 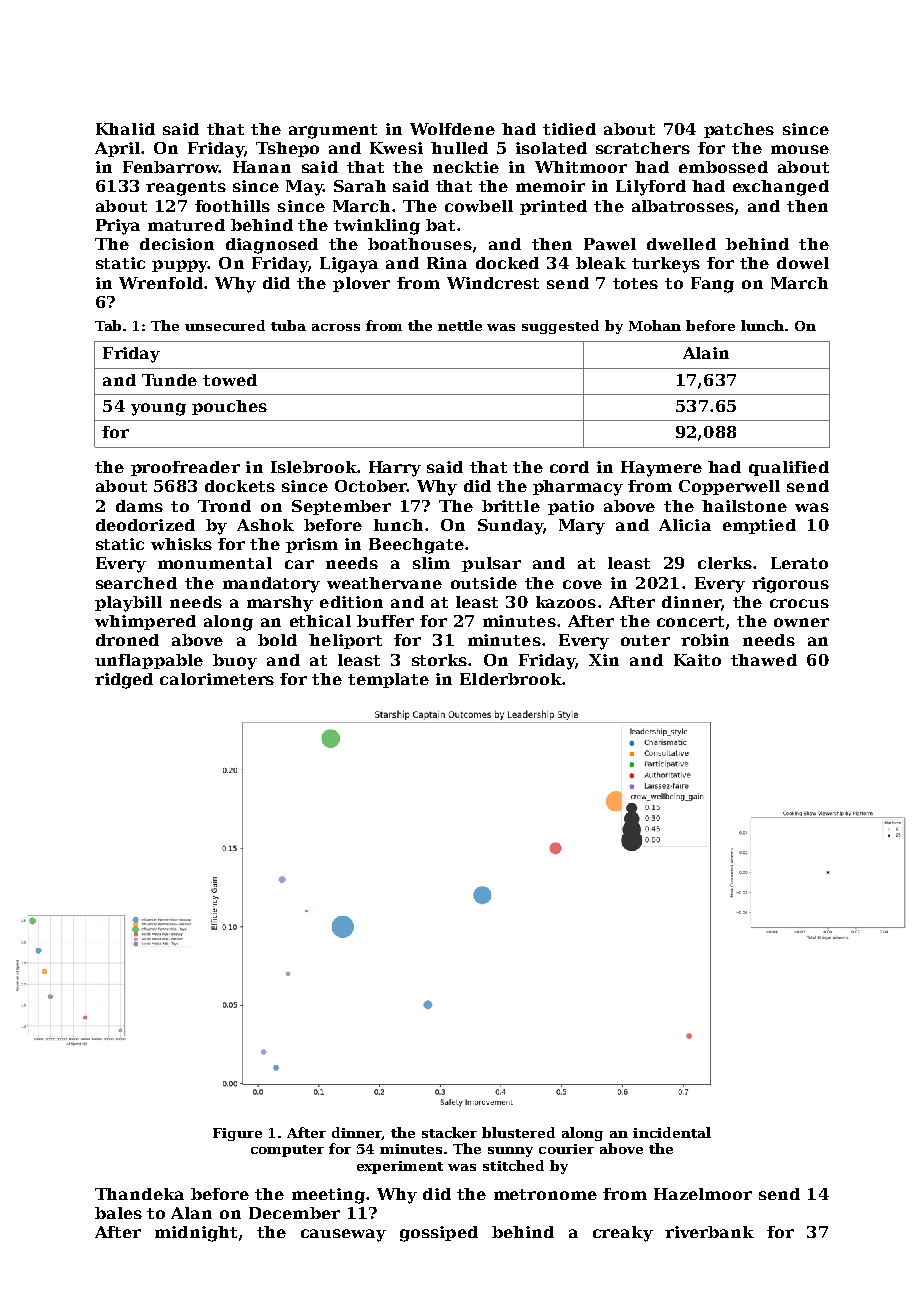 What do you see at coordinates (703, 1194) in the image?
I see `Hazelmoor` at bounding box center [703, 1194].
